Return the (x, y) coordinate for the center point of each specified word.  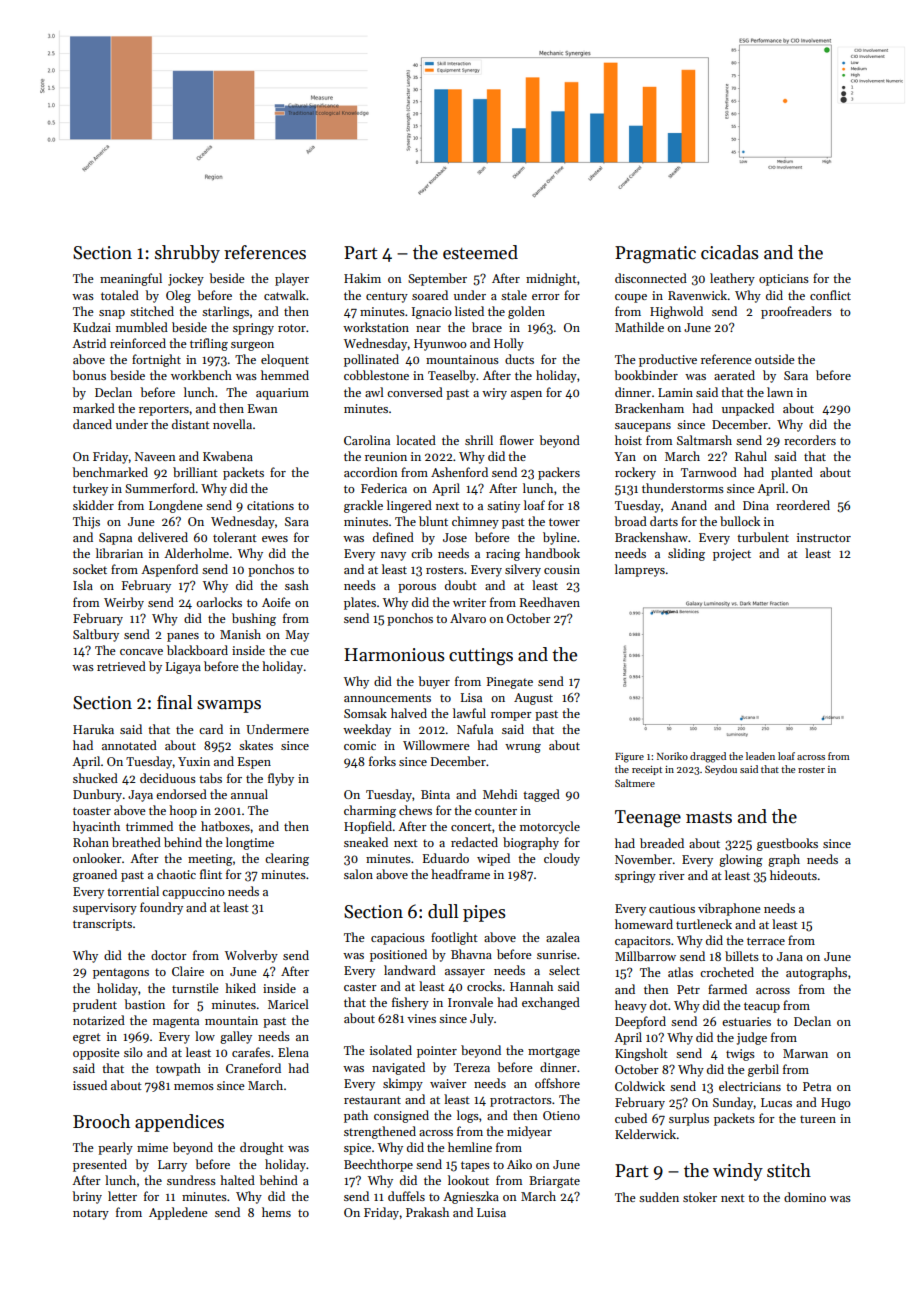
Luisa (491, 1212)
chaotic (176, 874)
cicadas (730, 252)
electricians (750, 1086)
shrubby (187, 254)
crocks (484, 986)
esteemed (480, 252)
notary (91, 1214)
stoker (700, 1197)
